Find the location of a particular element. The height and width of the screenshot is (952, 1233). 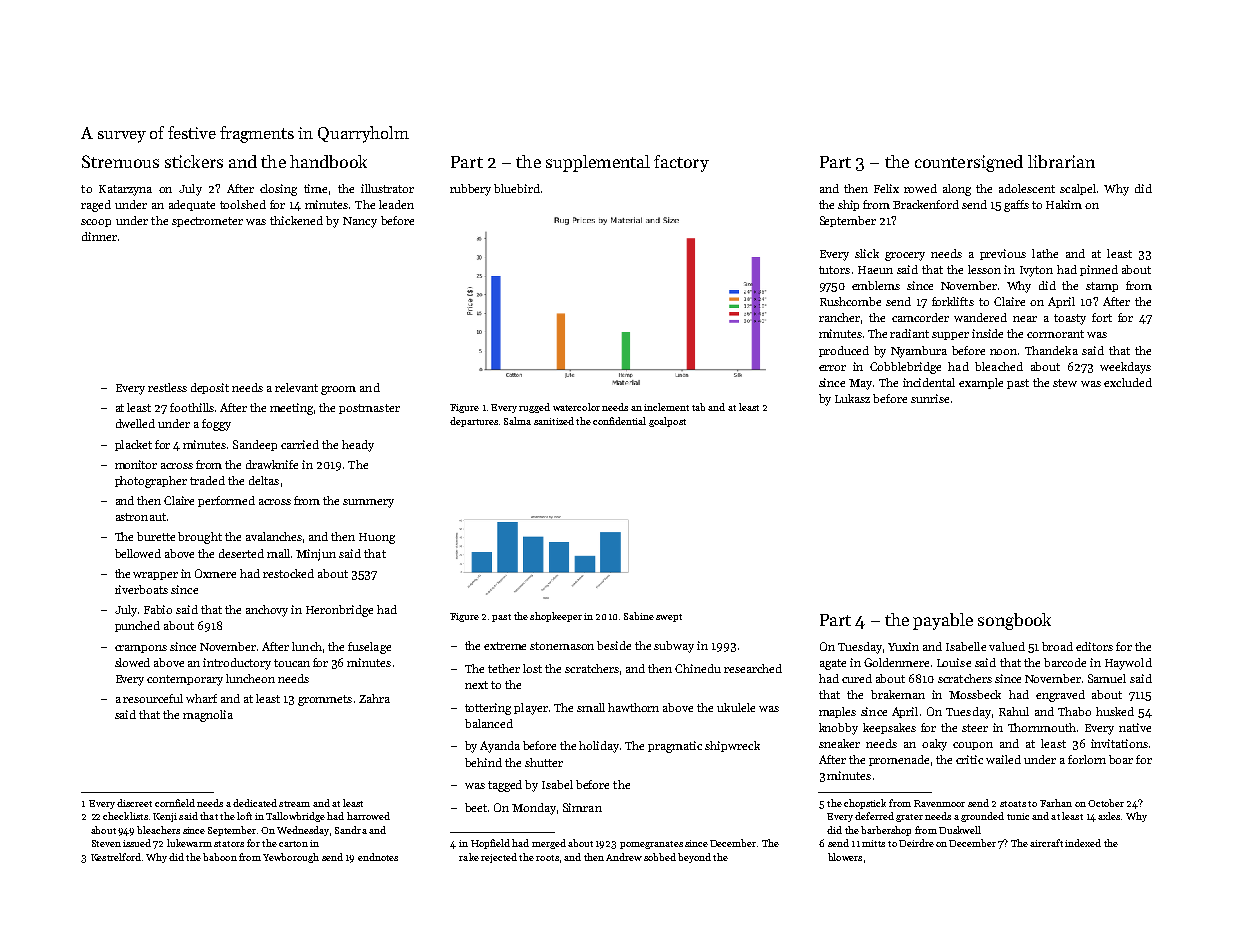

produced is located at coordinates (844, 351).
